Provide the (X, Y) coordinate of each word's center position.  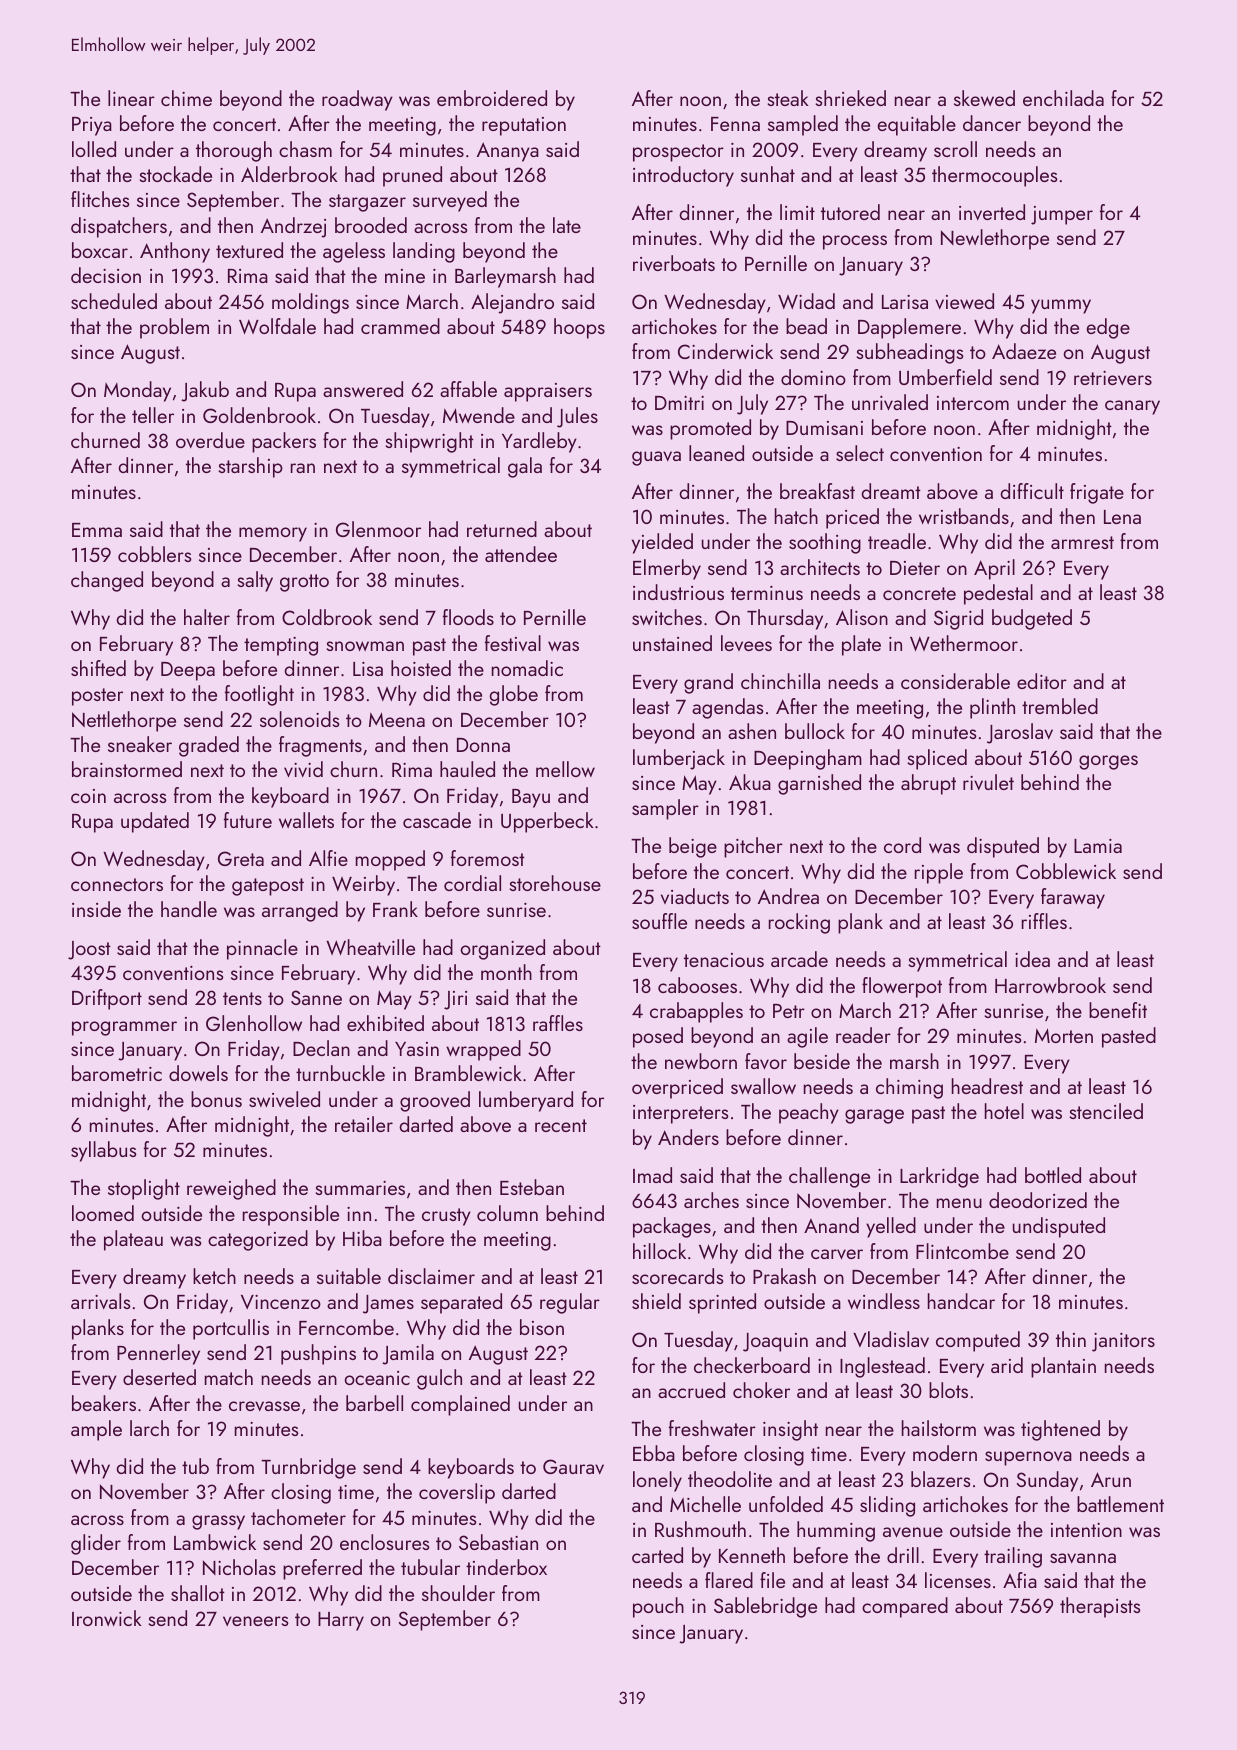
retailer (364, 1124)
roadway (357, 100)
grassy (218, 1522)
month (506, 972)
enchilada (1063, 98)
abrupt (928, 784)
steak (788, 98)
